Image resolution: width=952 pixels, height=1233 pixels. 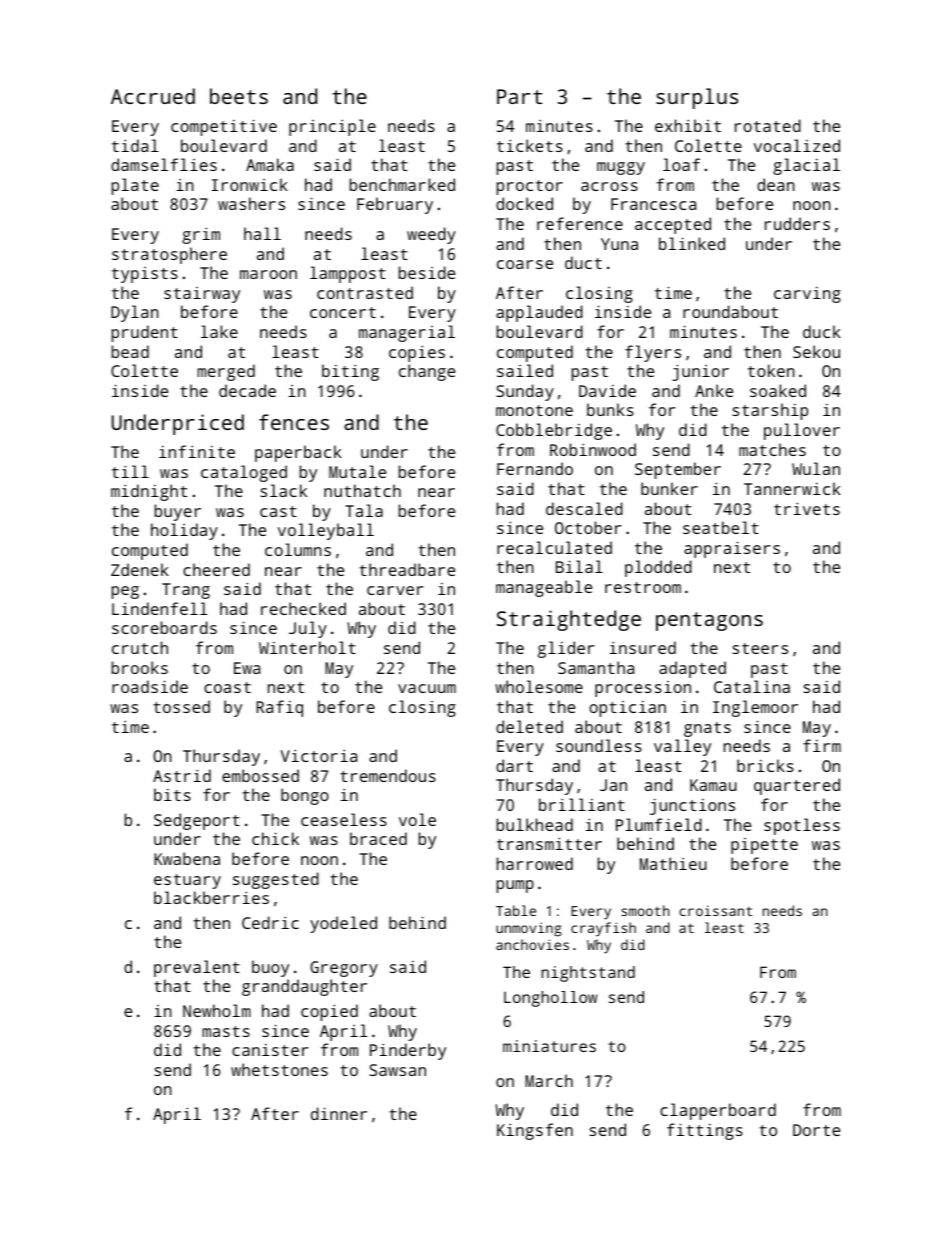 I want to click on rotated, so click(x=768, y=125).
